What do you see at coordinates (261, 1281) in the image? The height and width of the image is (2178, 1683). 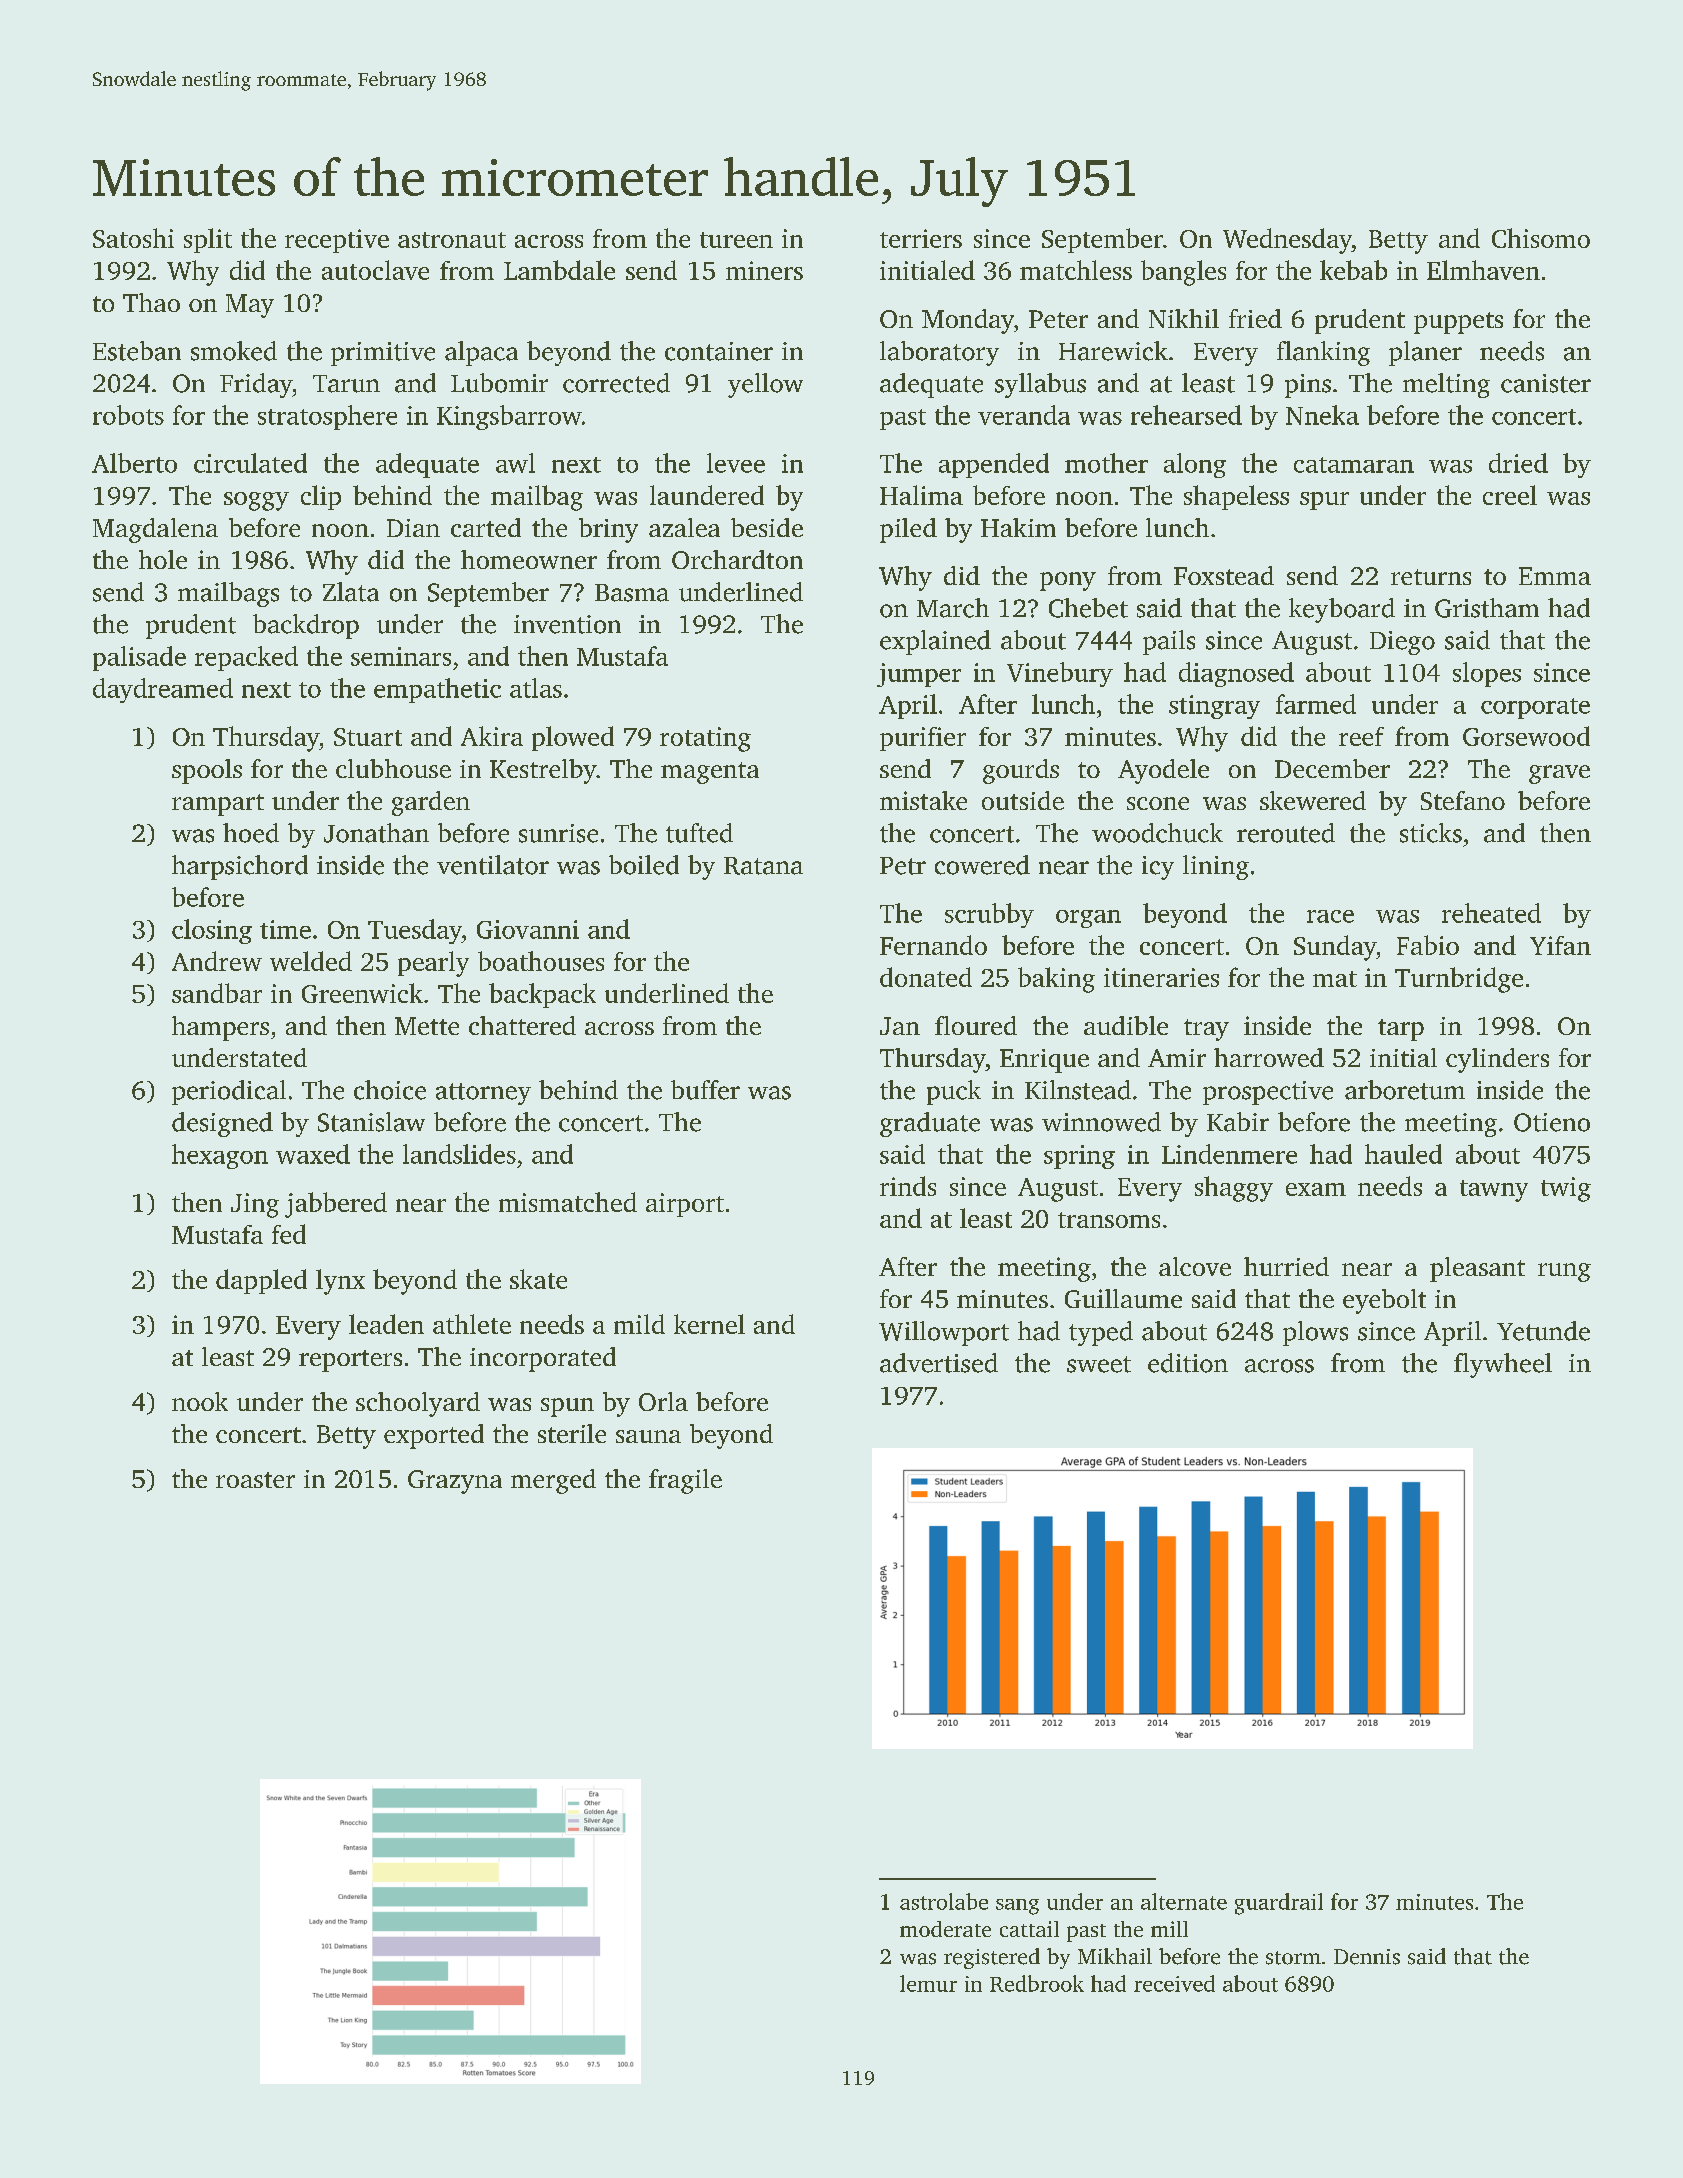 I see `dappled` at bounding box center [261, 1281].
